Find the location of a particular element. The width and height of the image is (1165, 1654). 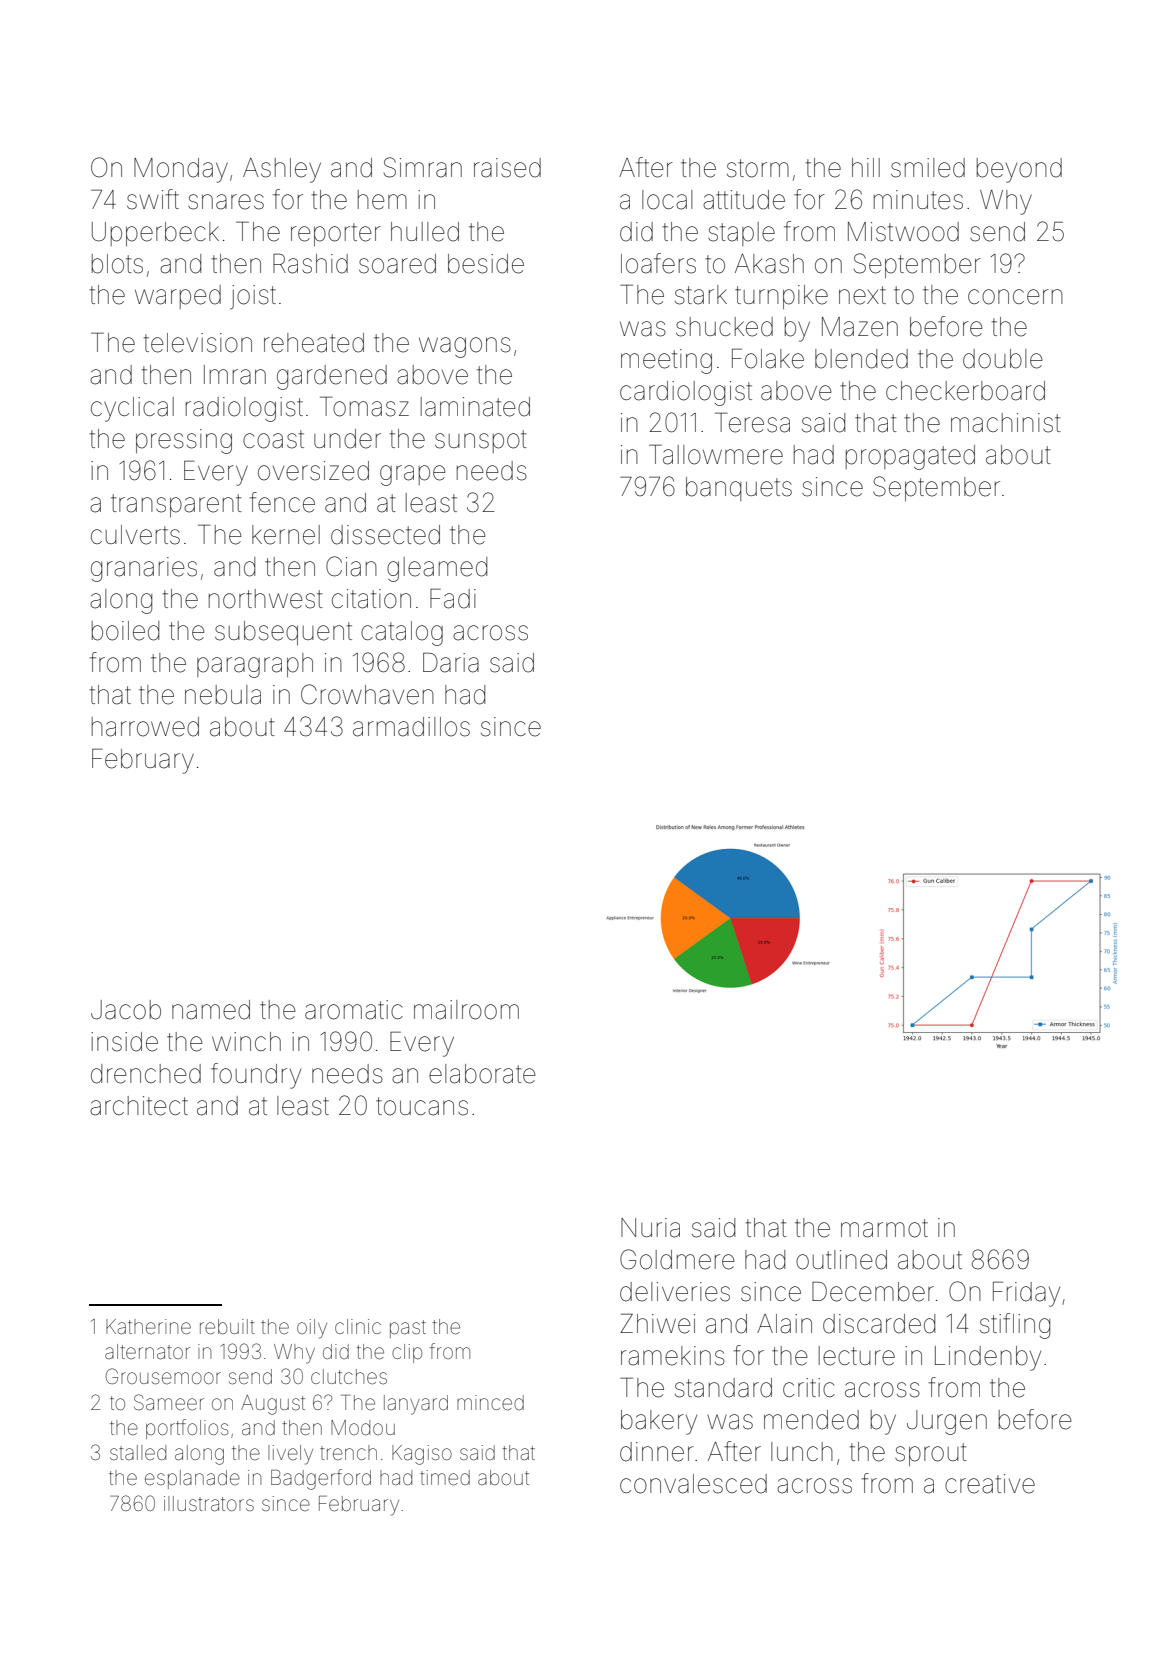

clinic is located at coordinates (358, 1326).
